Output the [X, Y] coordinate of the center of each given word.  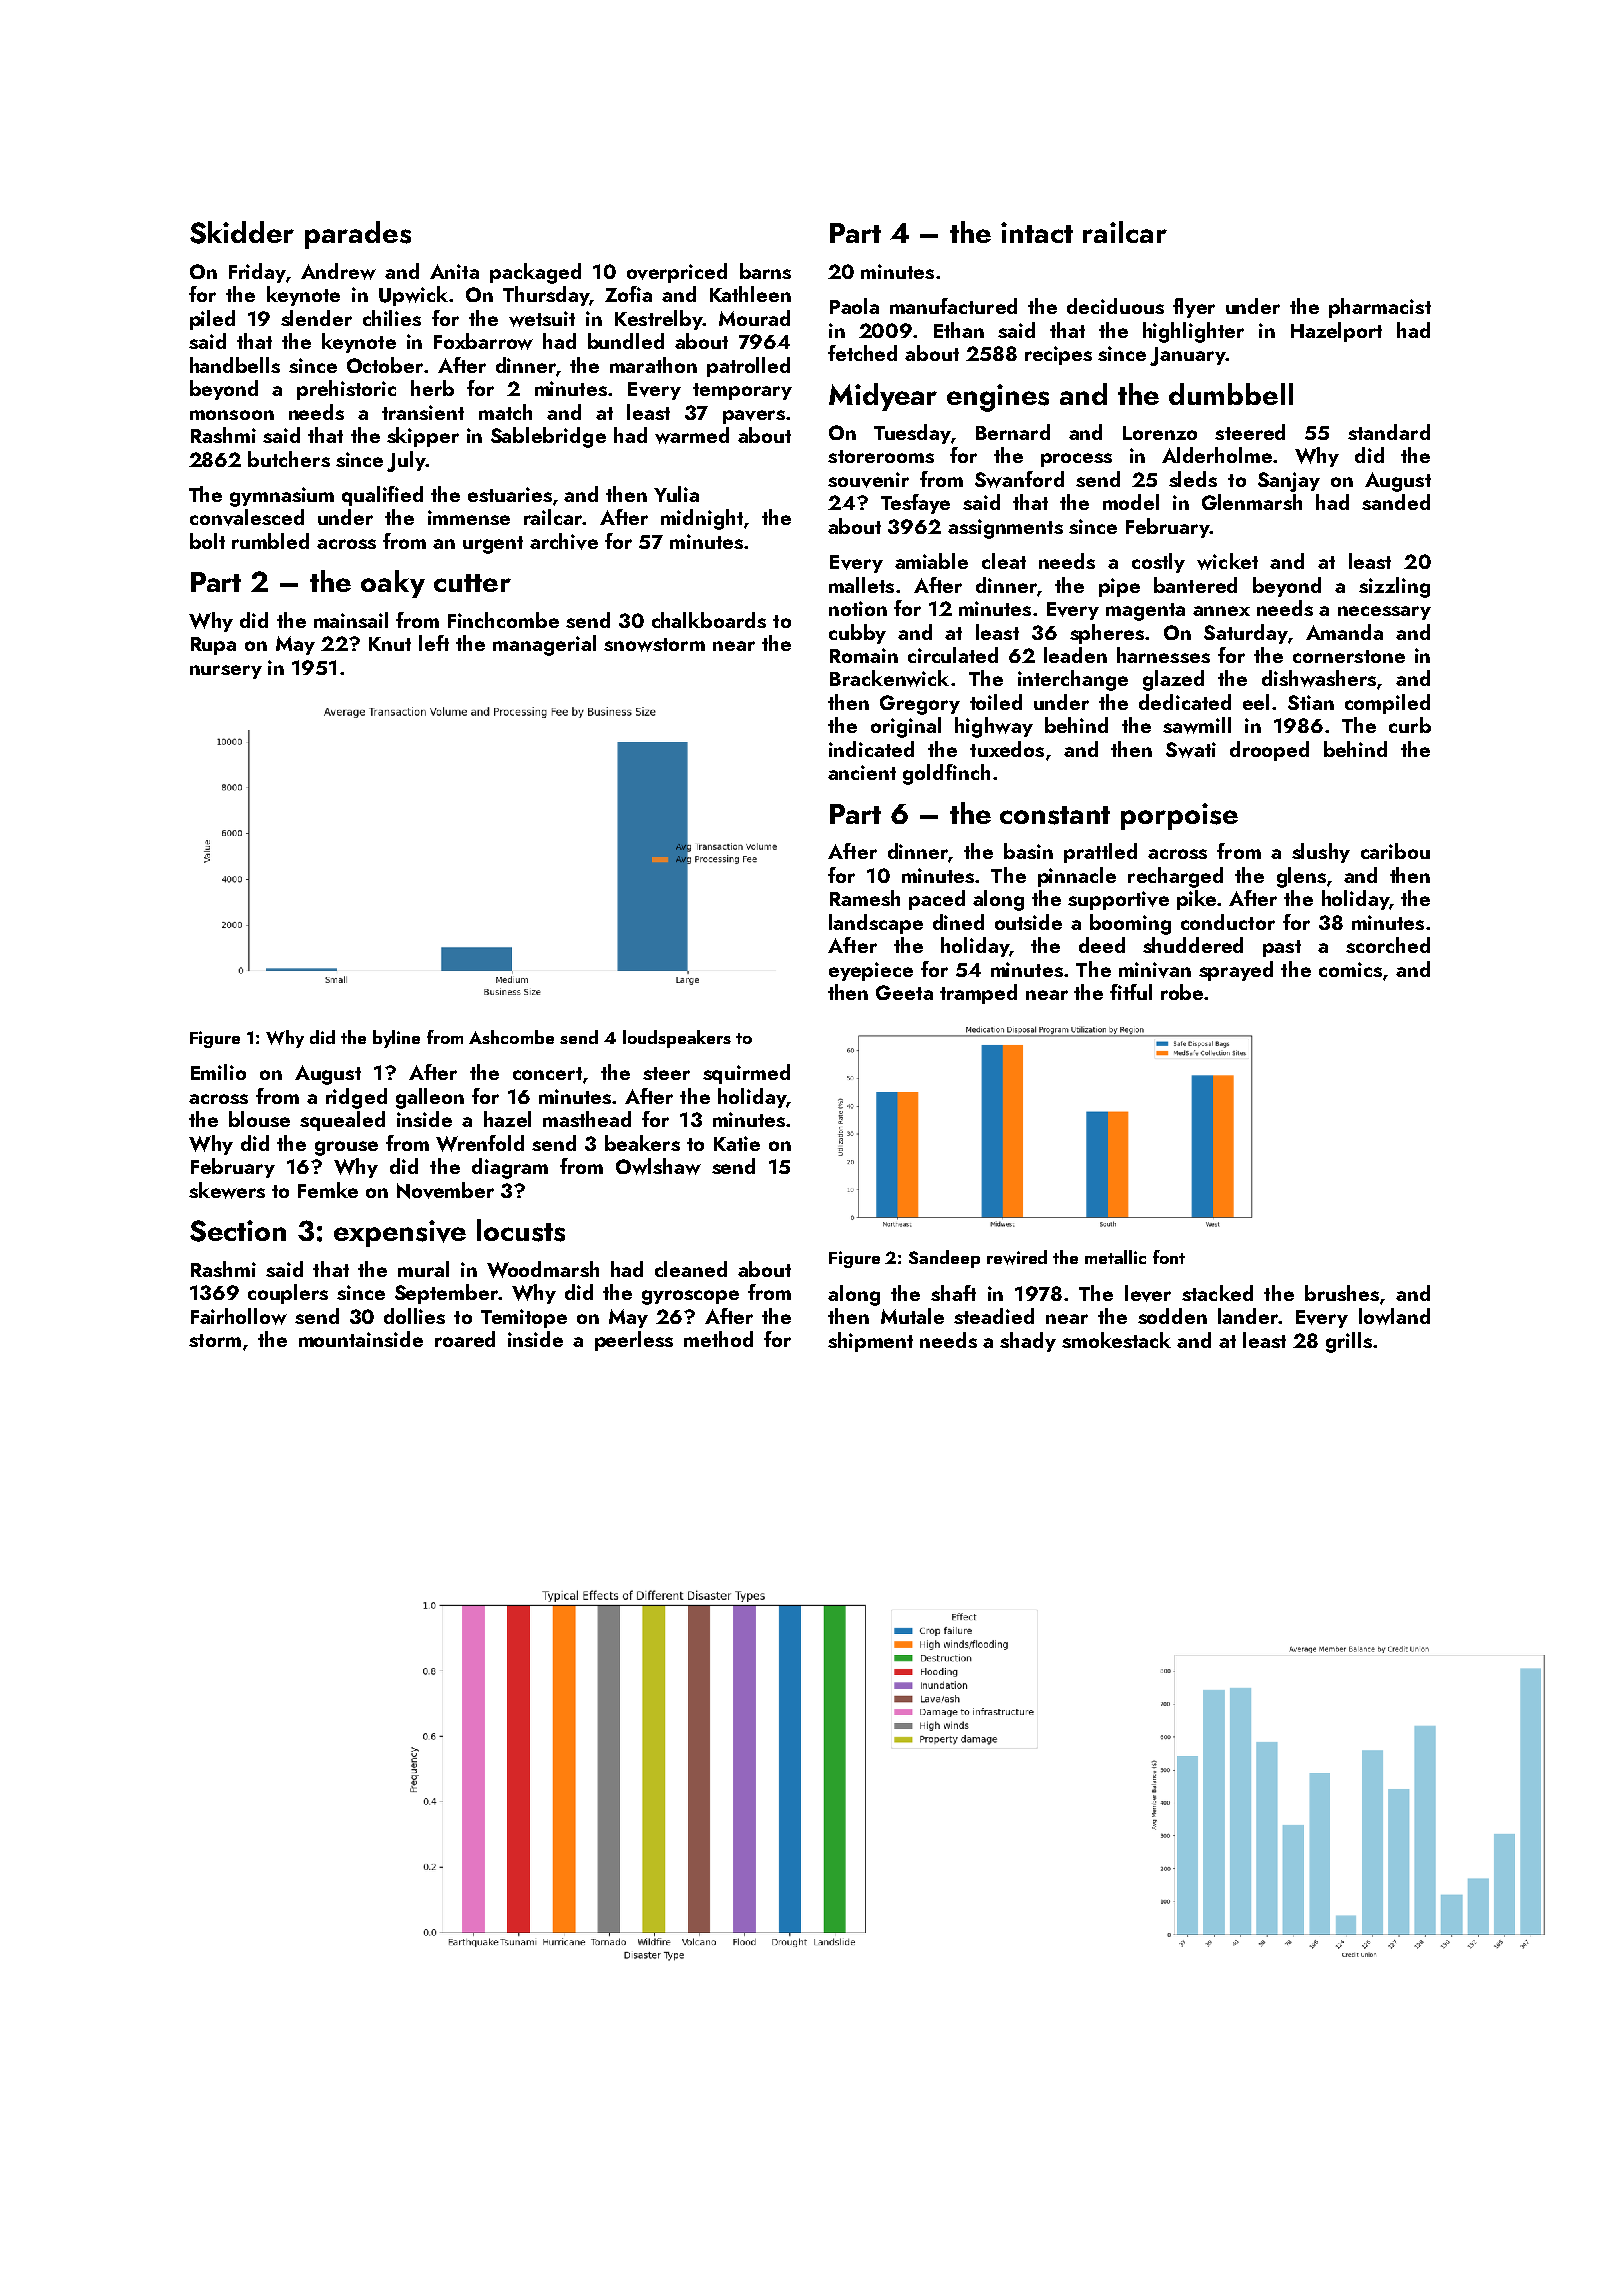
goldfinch [946, 774]
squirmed [746, 1074]
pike [1196, 900]
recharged [1175, 877]
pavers [754, 417]
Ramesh [865, 898]
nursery [226, 672]
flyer [1194, 308]
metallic [1115, 1257]
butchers [289, 459]
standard [1389, 432]
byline [396, 1039]
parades [358, 235]
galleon [430, 1098]
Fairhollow [239, 1316]
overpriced [677, 273]
